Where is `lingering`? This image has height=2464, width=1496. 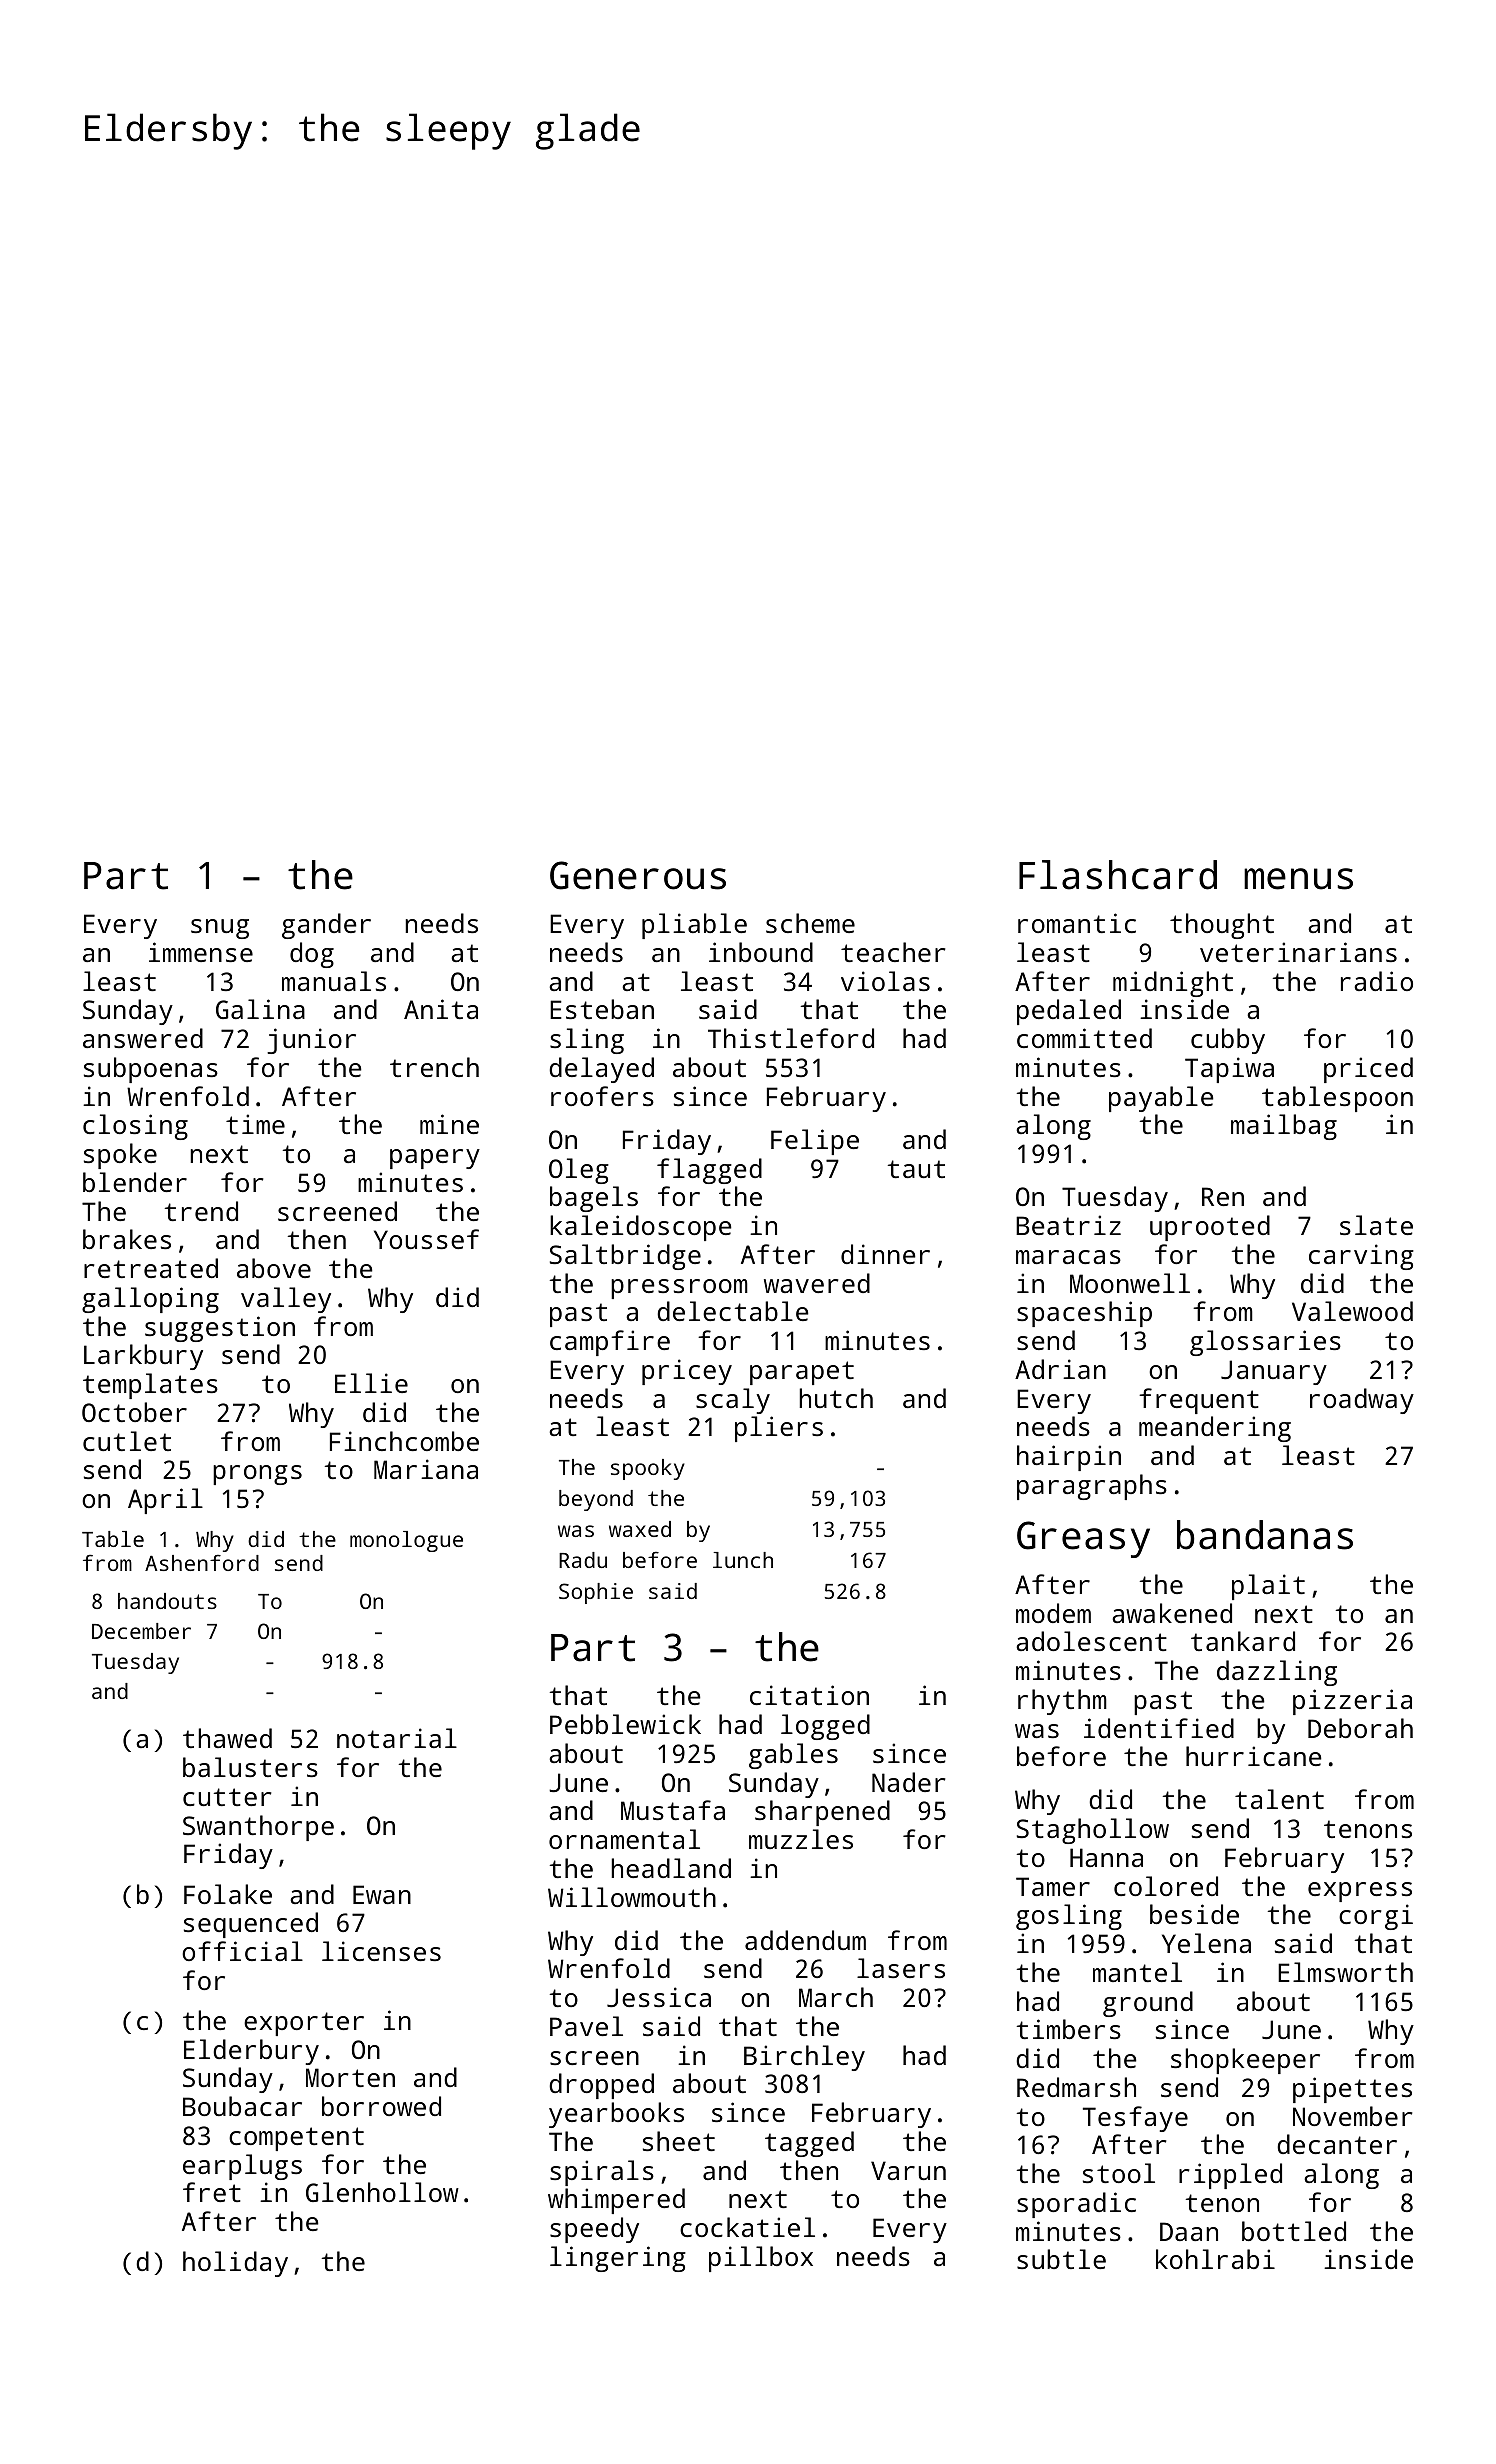
lingering is located at coordinates (618, 2259).
